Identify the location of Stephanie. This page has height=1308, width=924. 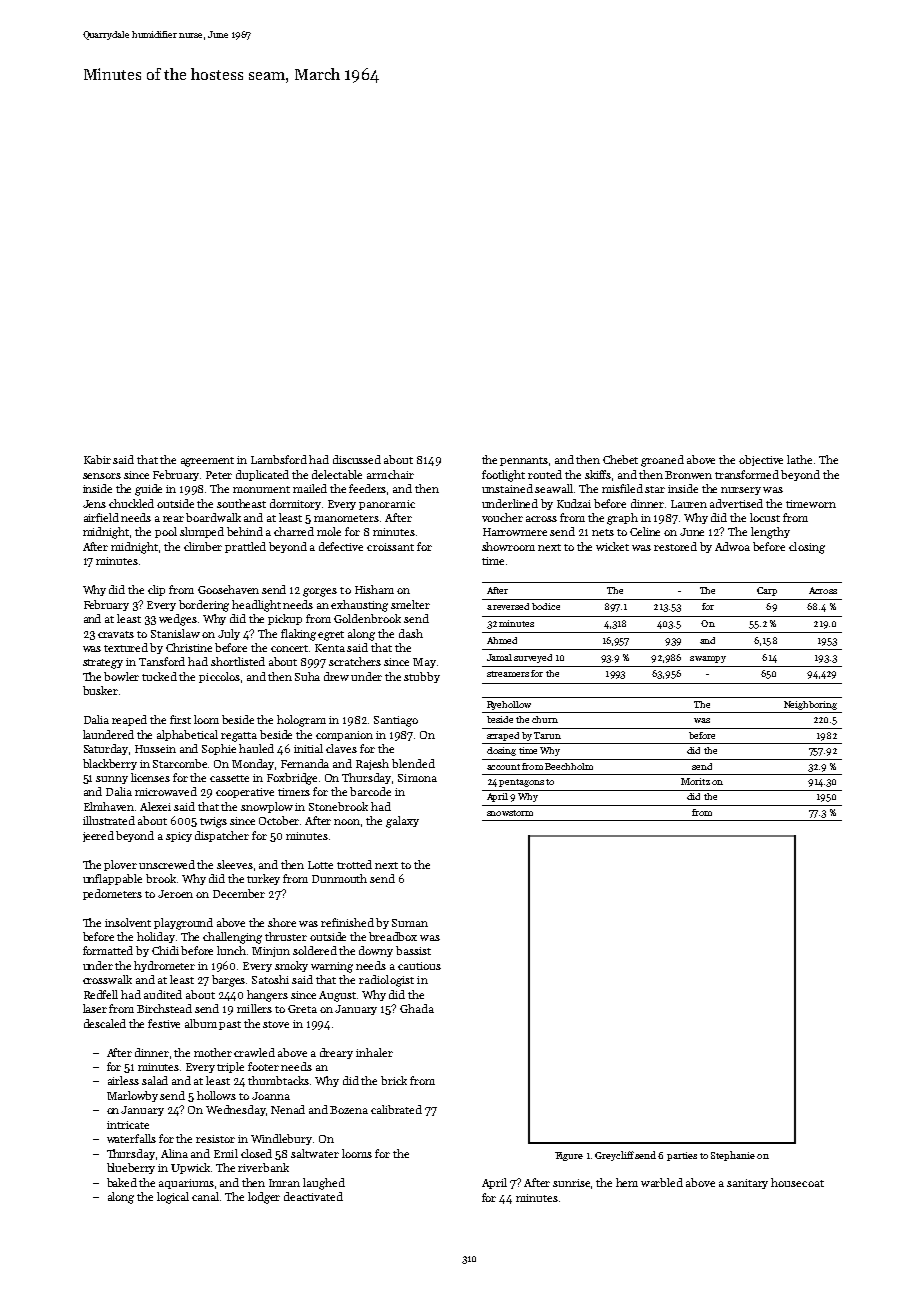
(733, 1156).
